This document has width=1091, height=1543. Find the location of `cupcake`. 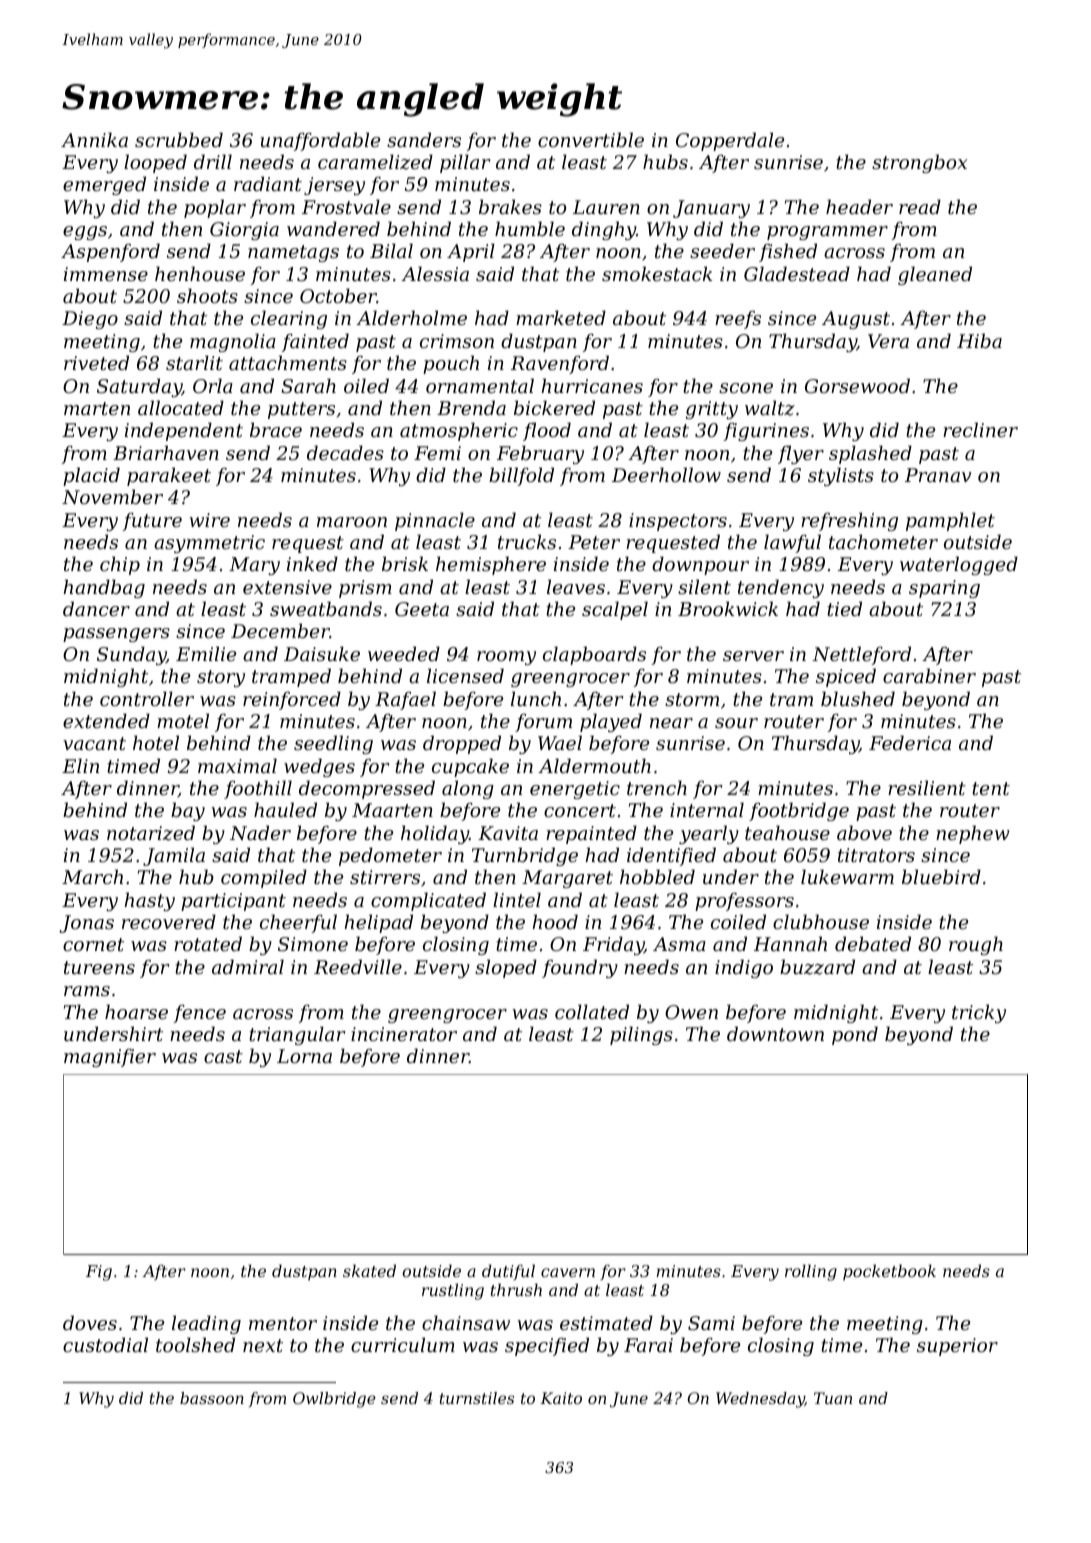

cupcake is located at coordinates (470, 767).
